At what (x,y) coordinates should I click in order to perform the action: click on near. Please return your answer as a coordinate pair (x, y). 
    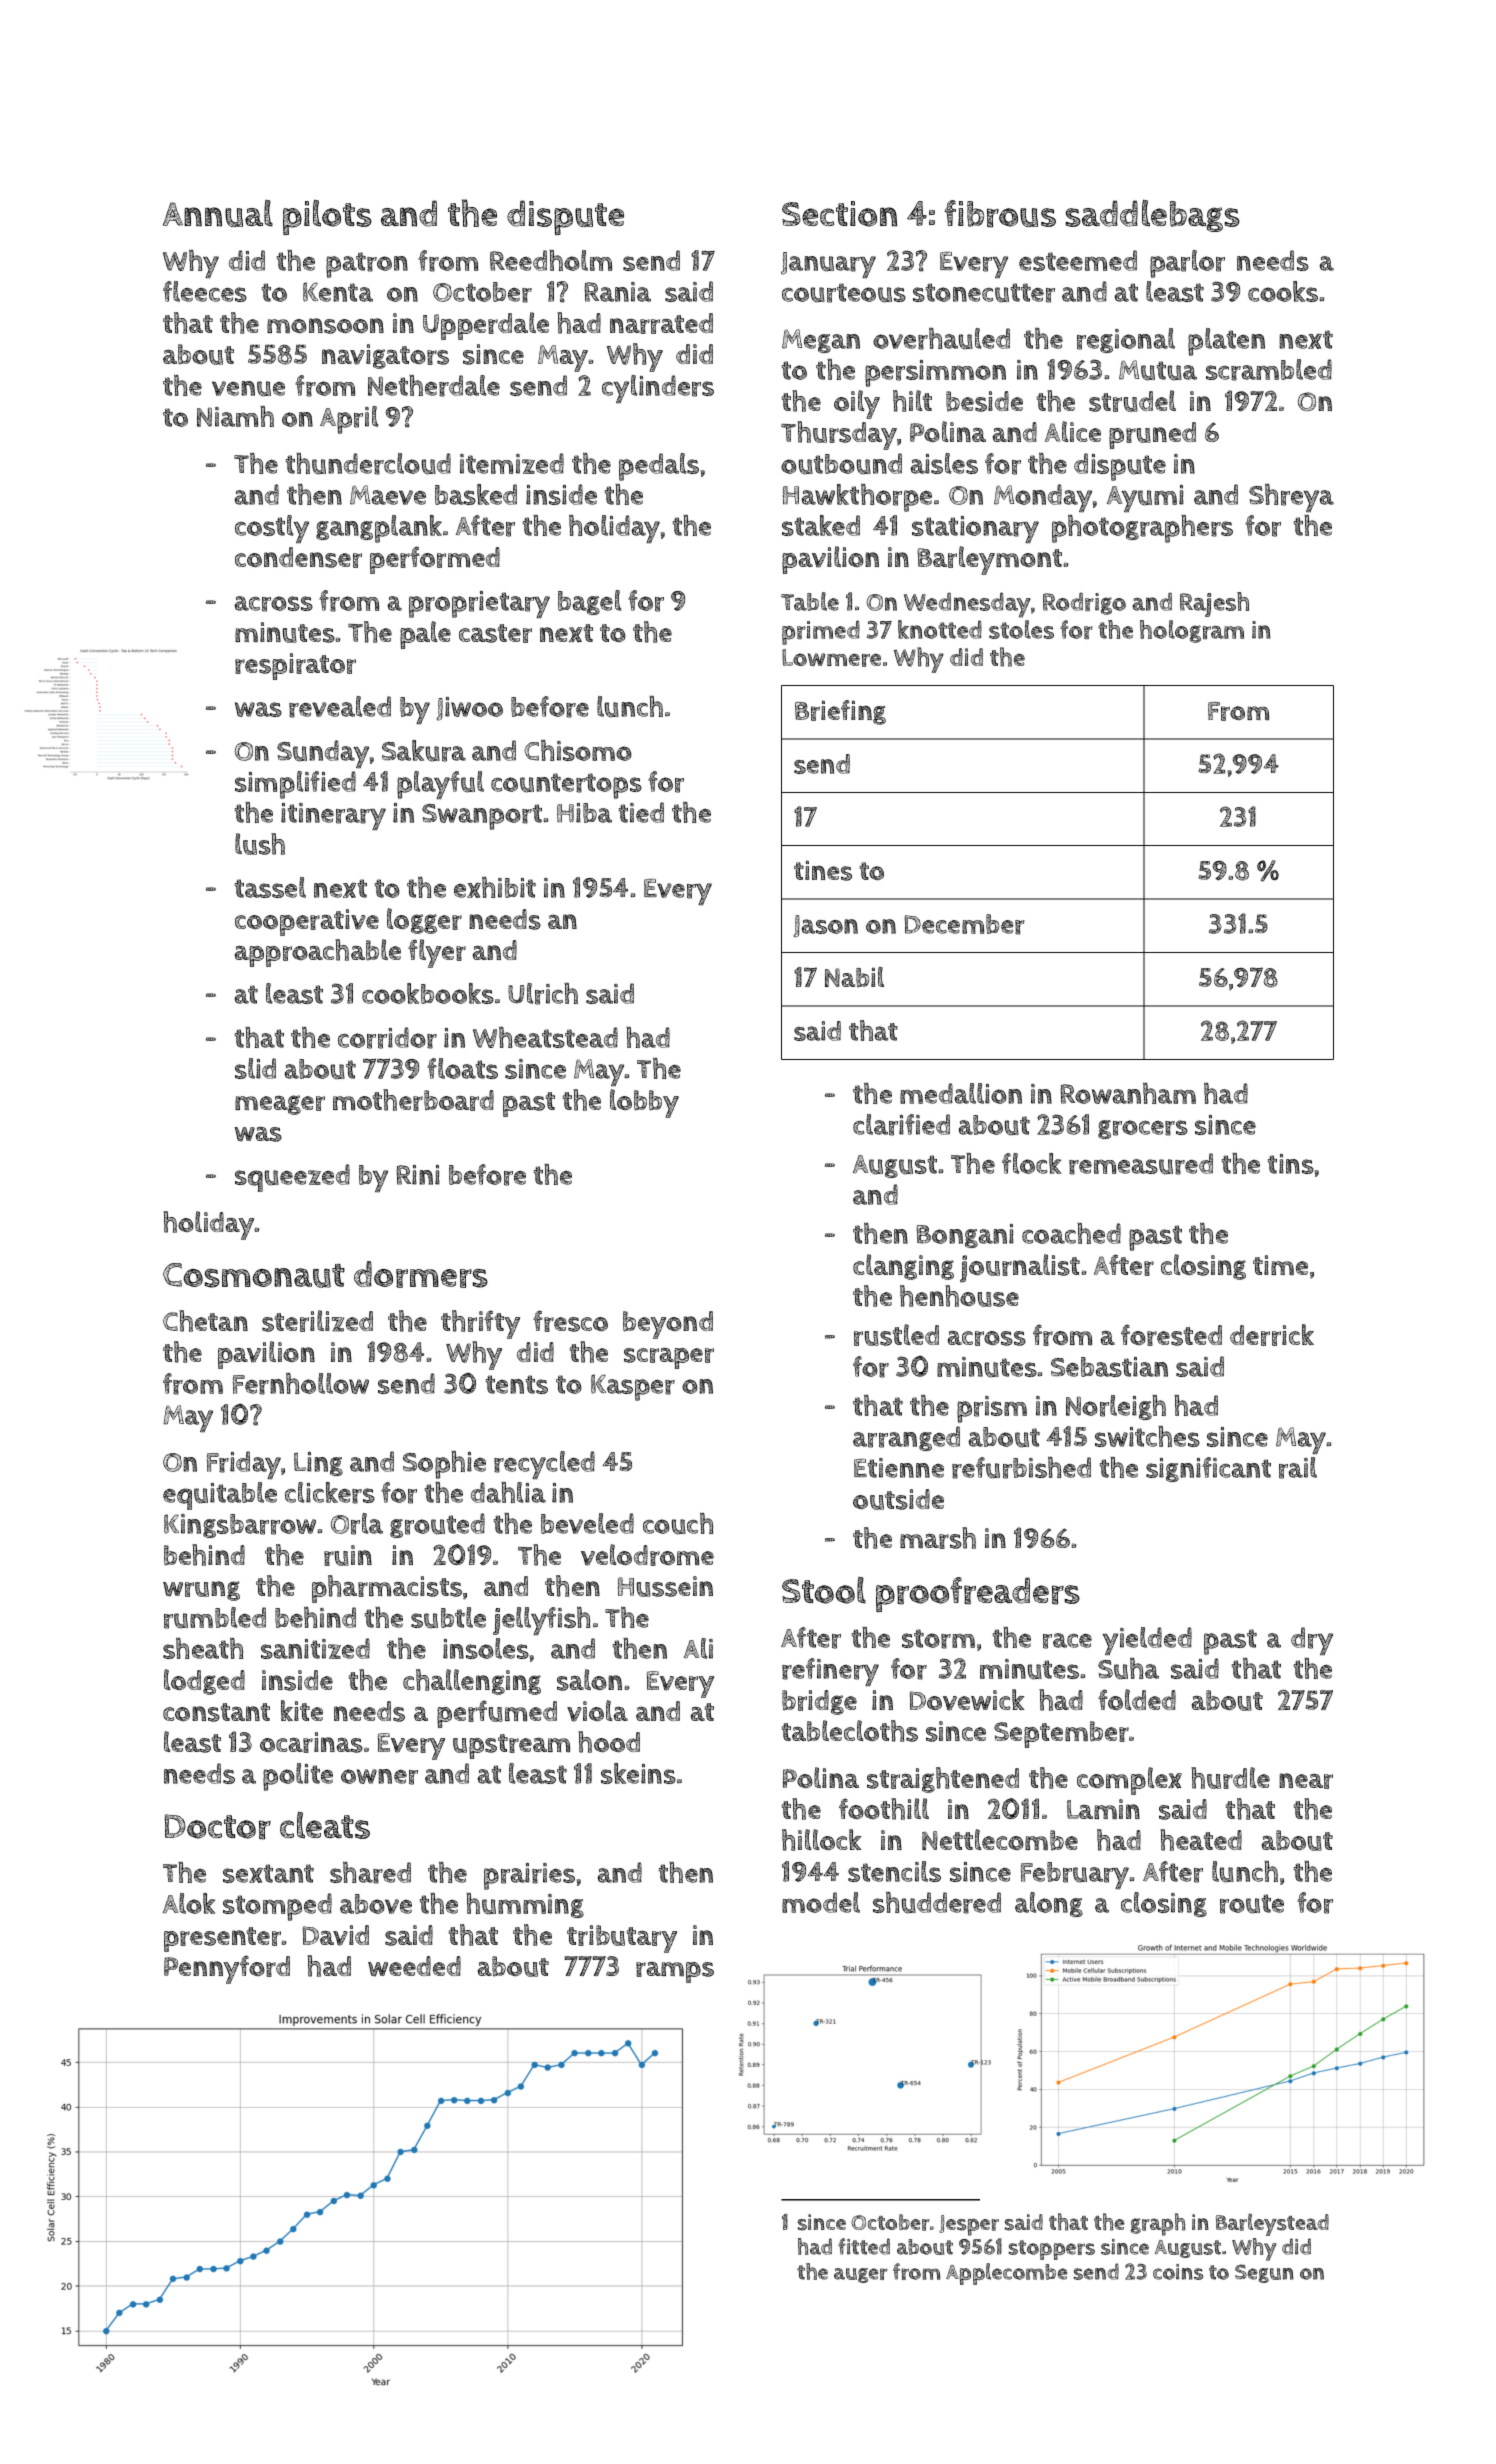
    Looking at the image, I should click on (1306, 1781).
